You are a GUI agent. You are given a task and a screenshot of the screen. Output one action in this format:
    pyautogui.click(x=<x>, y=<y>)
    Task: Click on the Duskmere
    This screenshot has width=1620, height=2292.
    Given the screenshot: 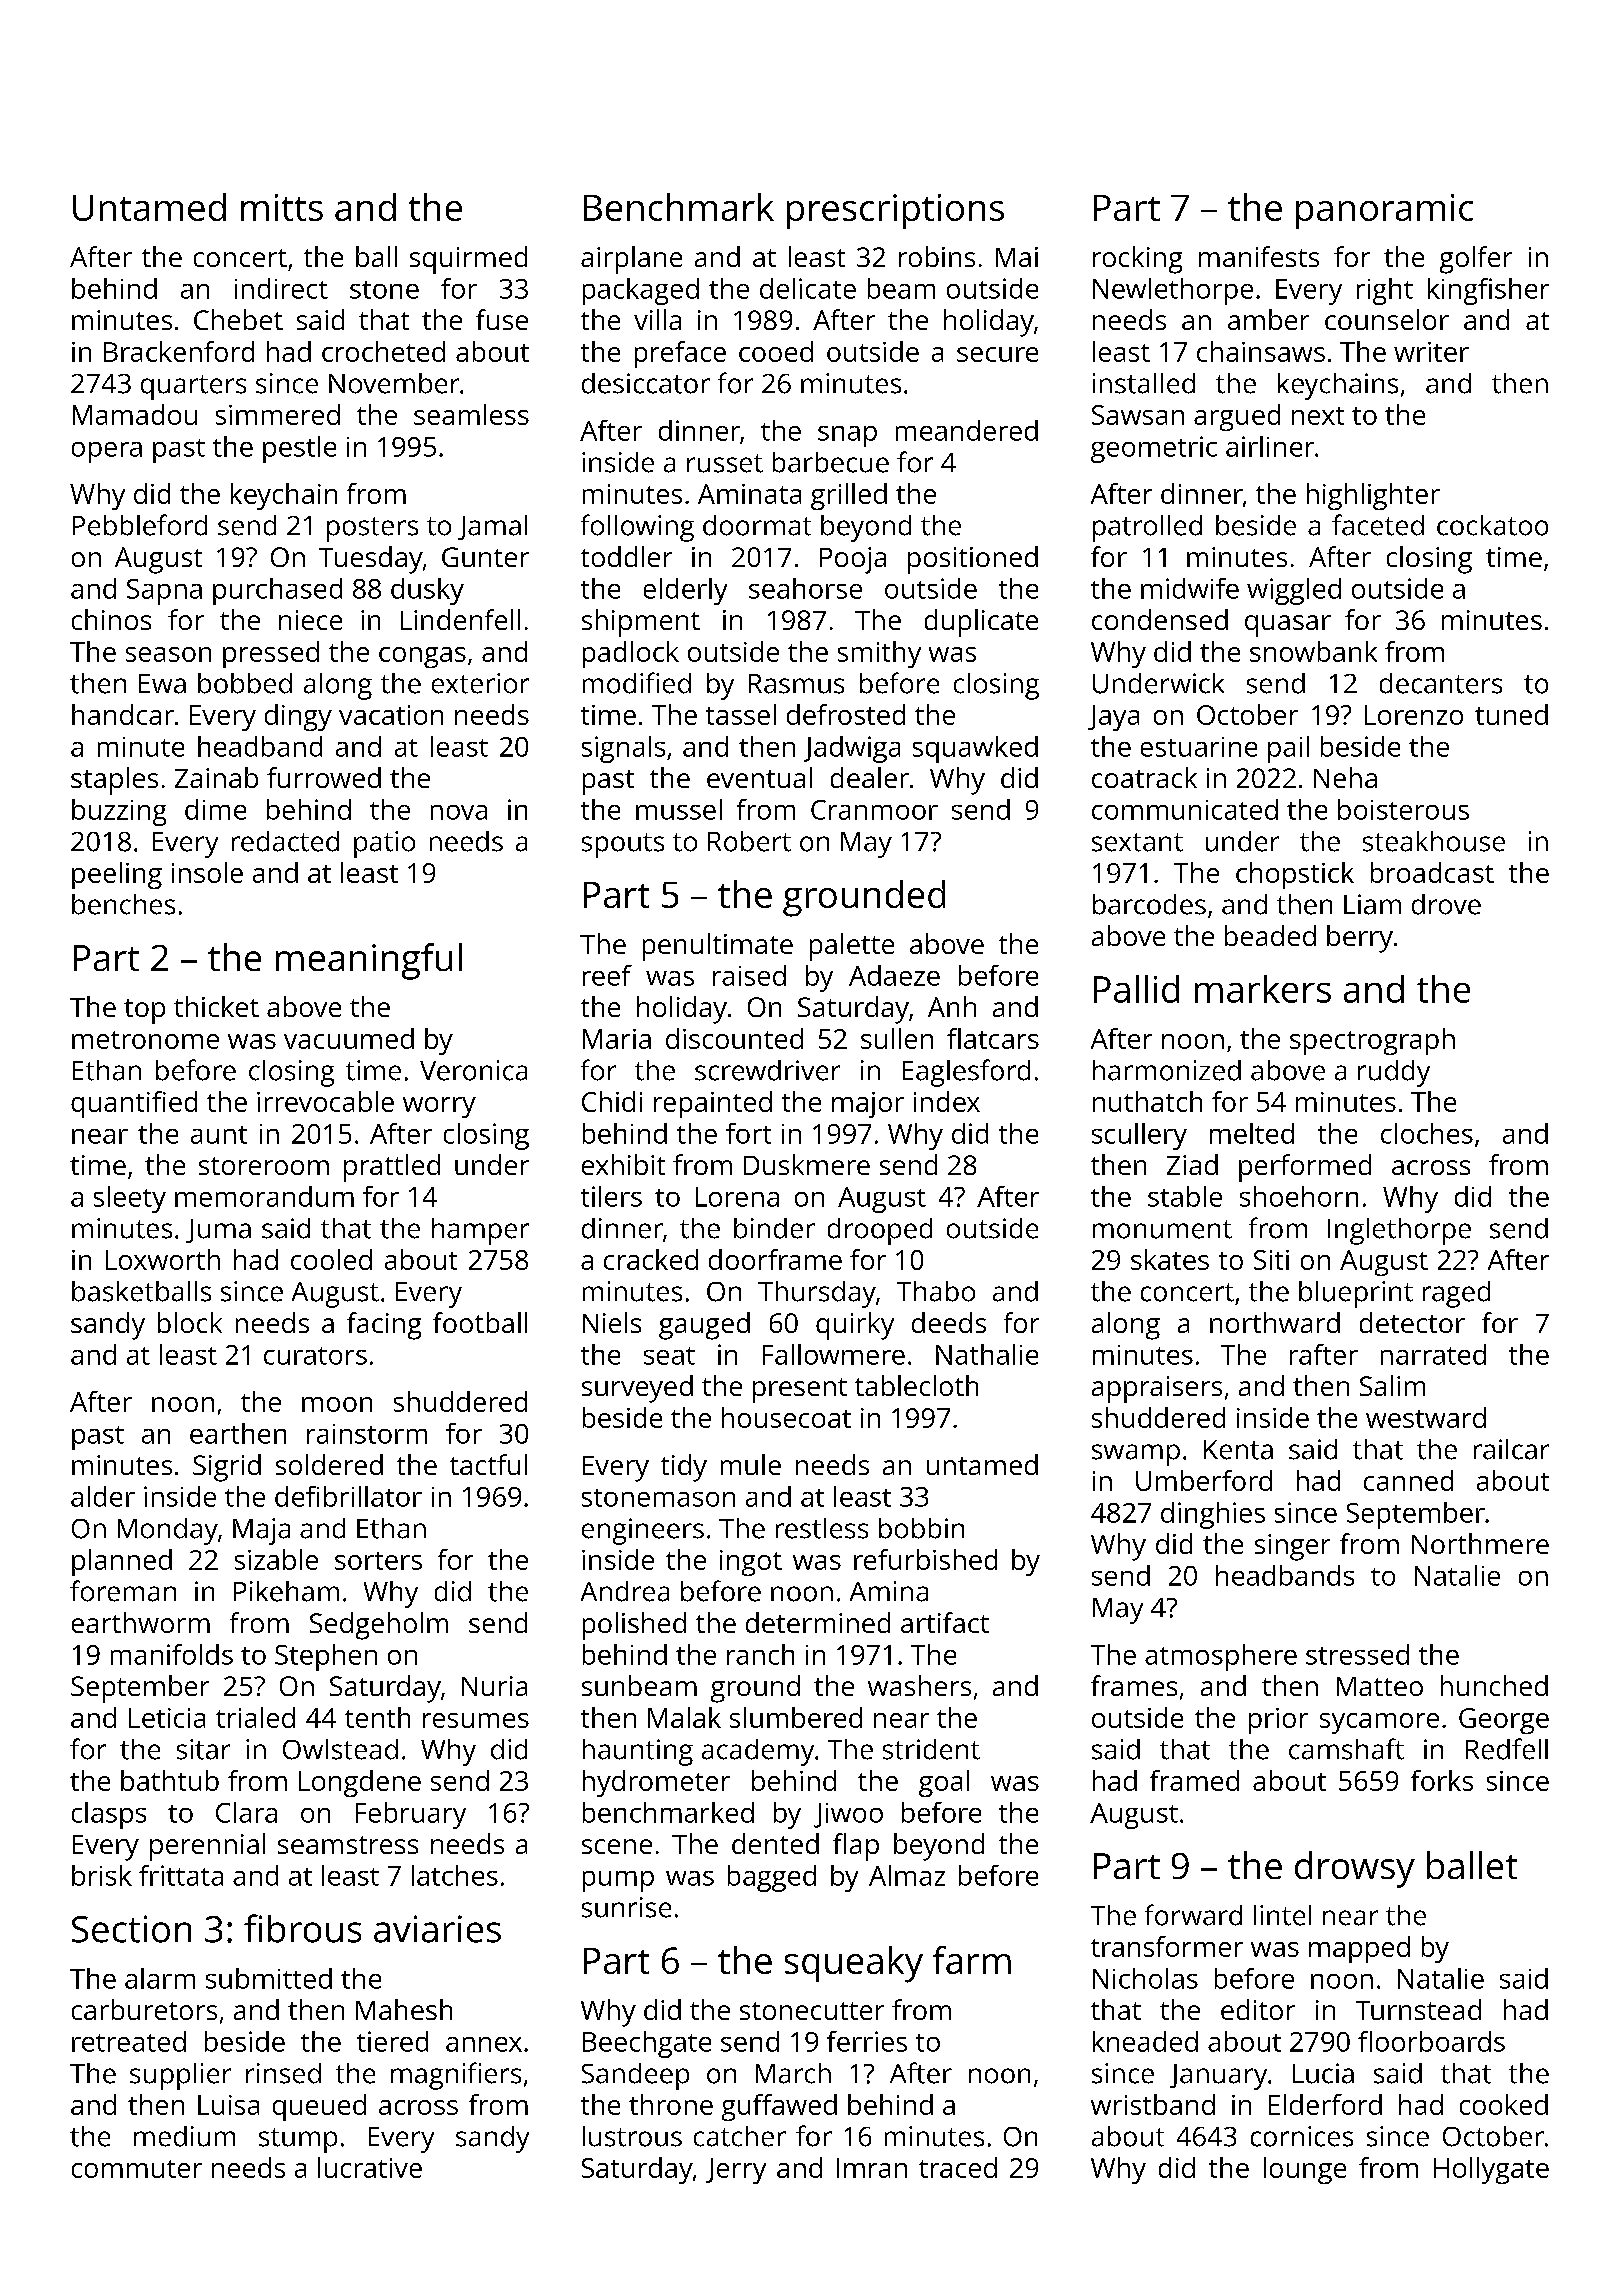 What is the action you would take?
    pyautogui.click(x=807, y=1164)
